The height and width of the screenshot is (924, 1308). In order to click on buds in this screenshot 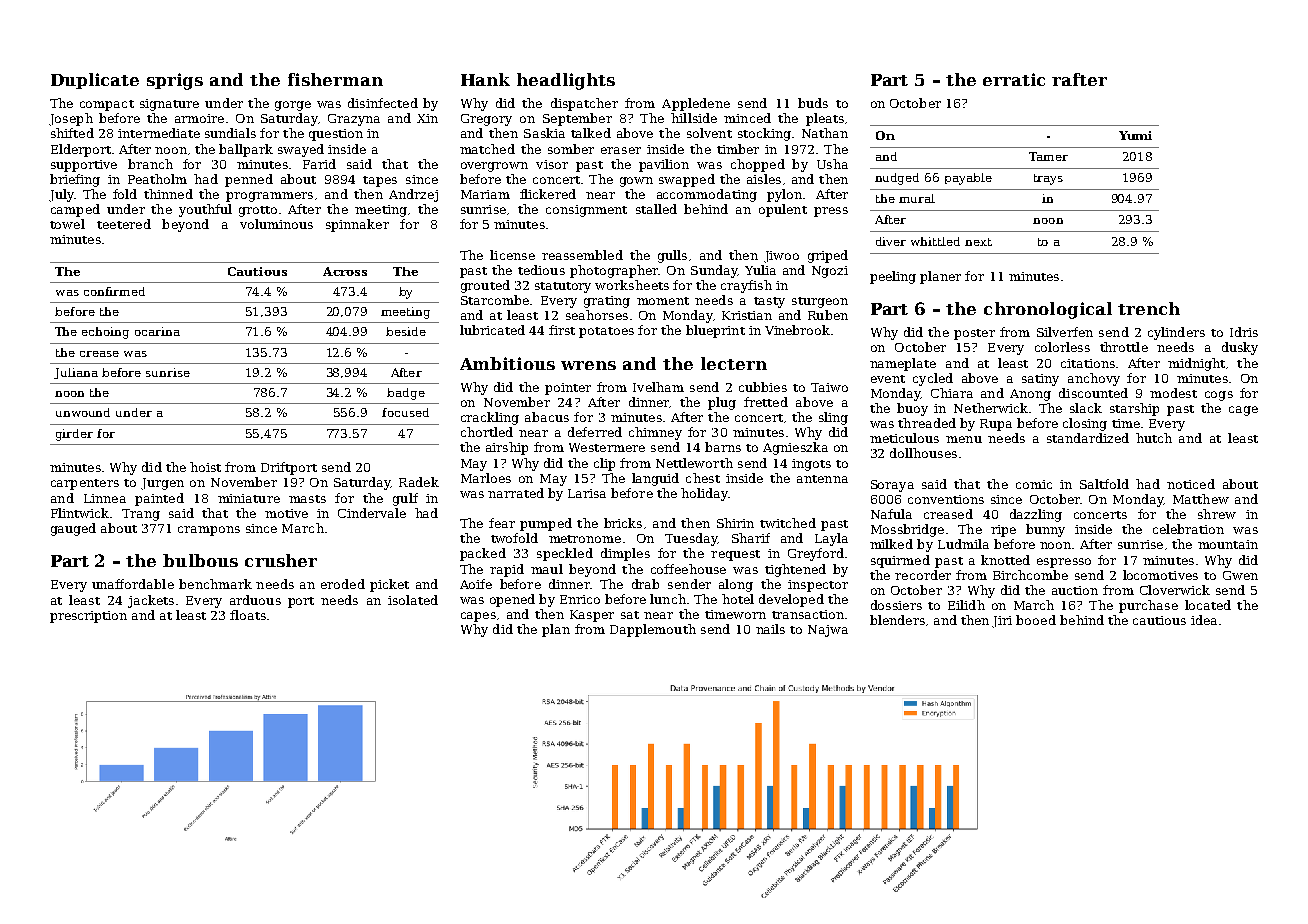, I will do `click(813, 103)`.
